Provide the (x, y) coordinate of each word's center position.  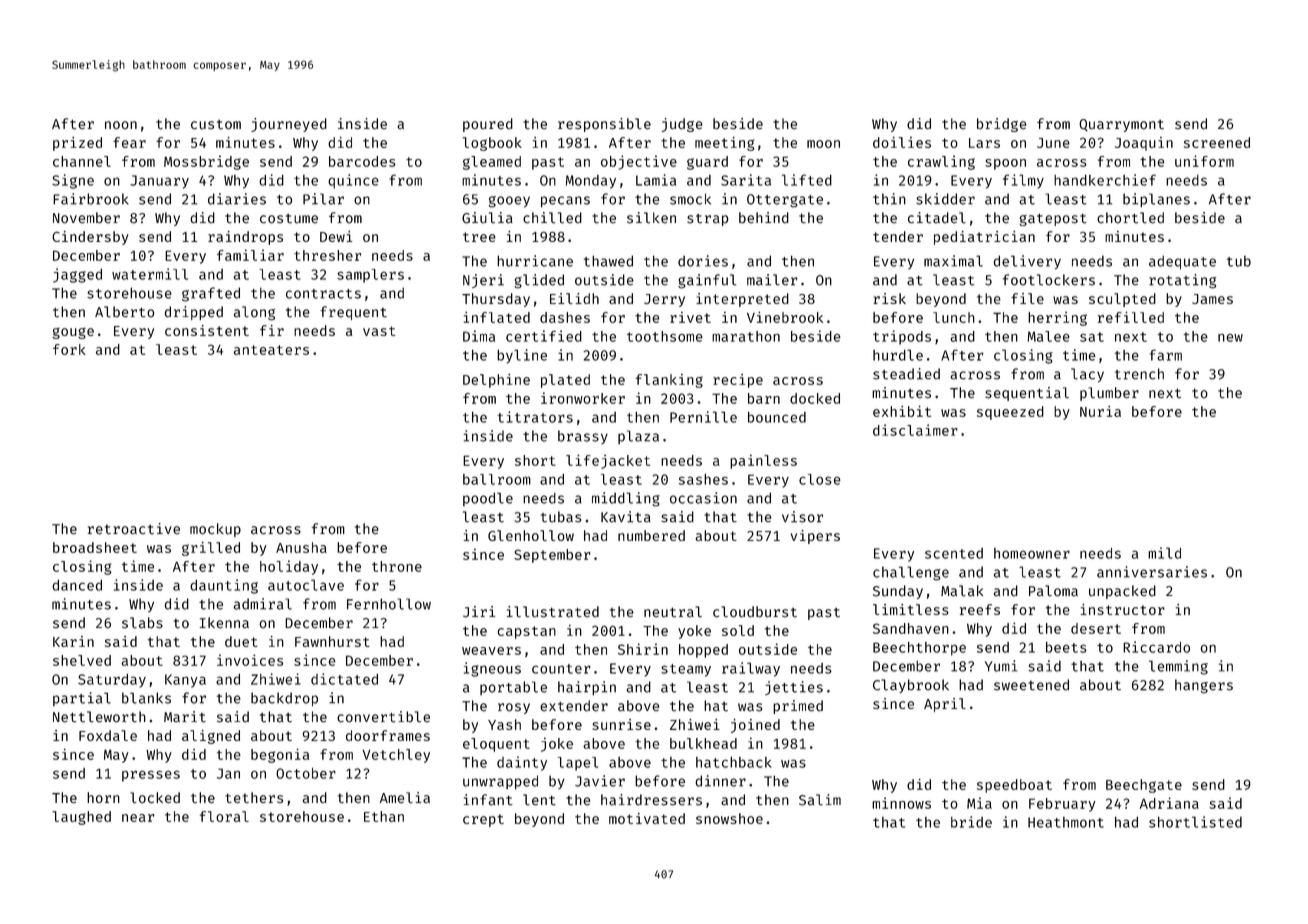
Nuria (1100, 411)
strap (708, 220)
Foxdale (108, 735)
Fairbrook (91, 199)
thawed (608, 261)
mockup (215, 530)
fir (272, 330)
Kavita (626, 517)
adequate (1182, 262)
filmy (1023, 181)
